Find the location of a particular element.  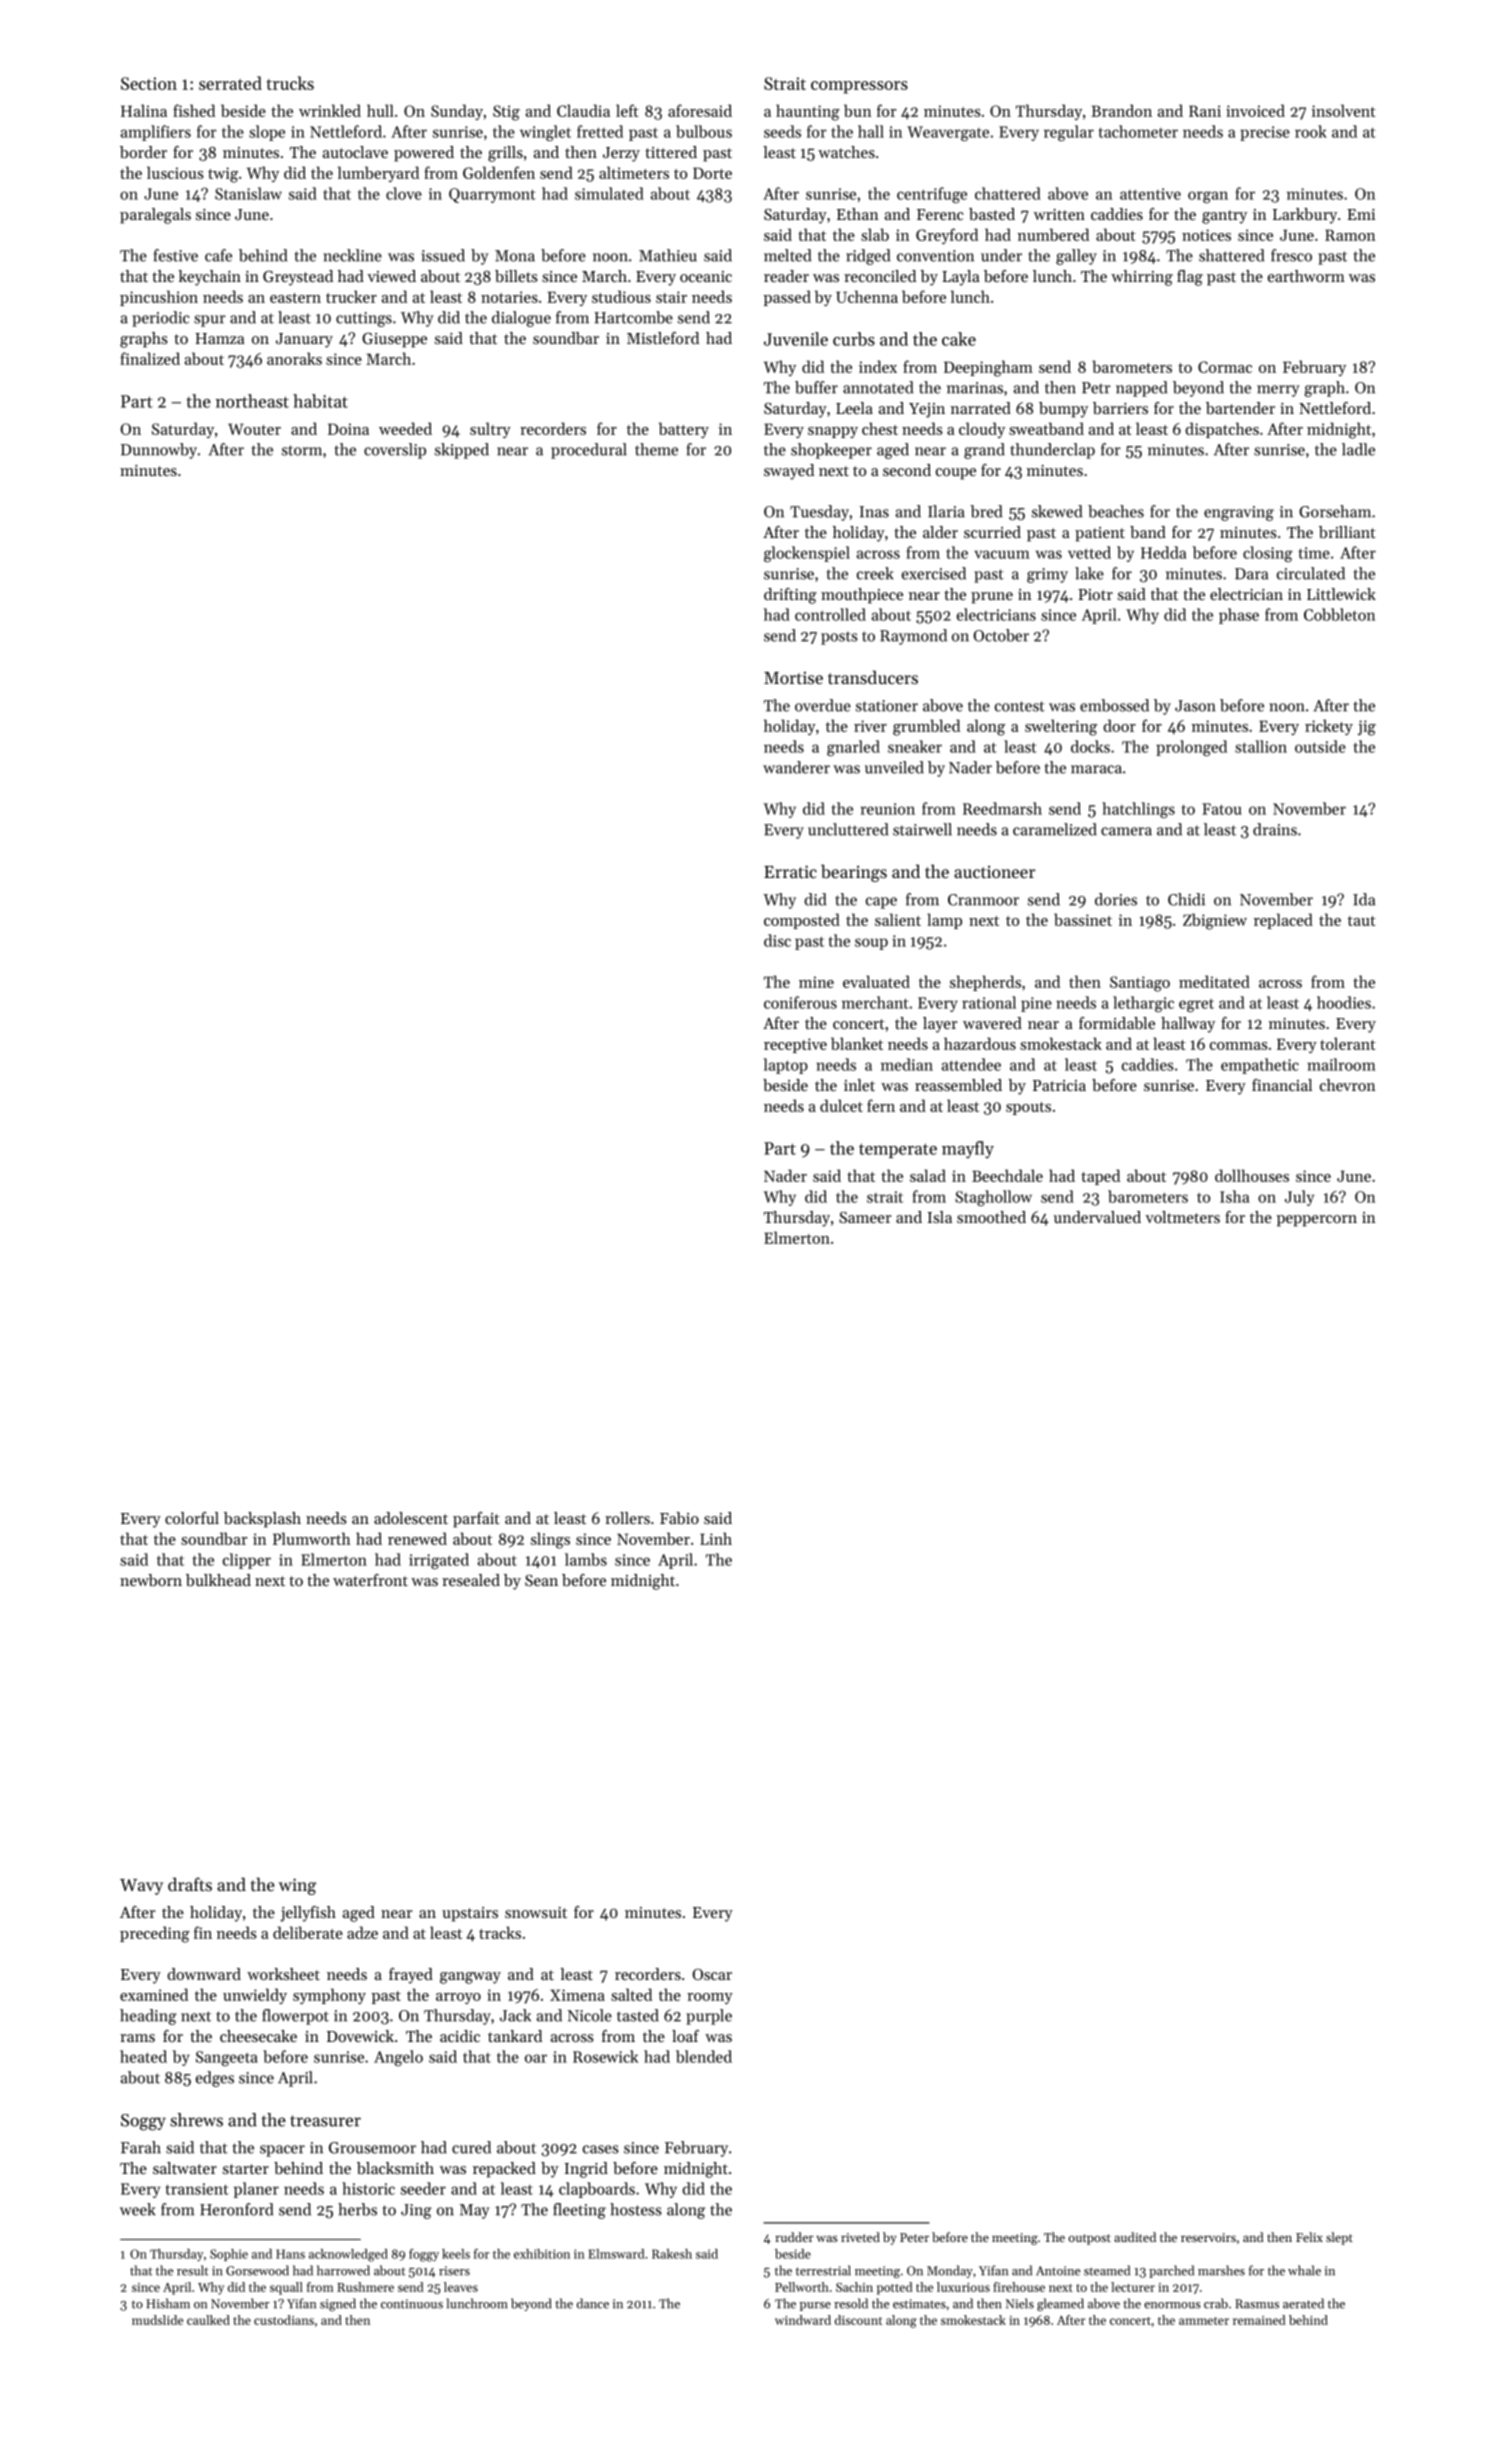

regular is located at coordinates (1069, 133).
